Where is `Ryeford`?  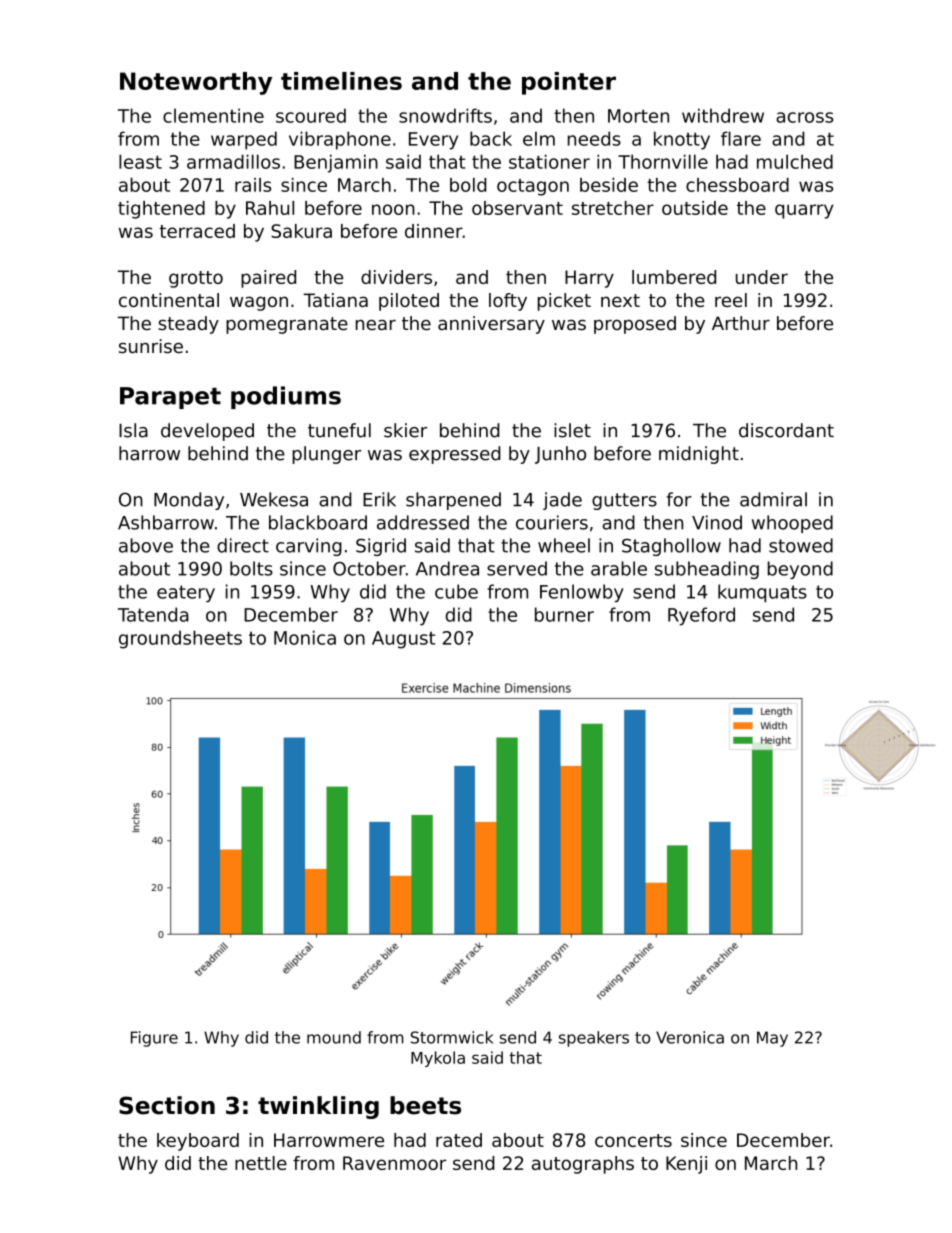 Ryeford is located at coordinates (701, 616).
